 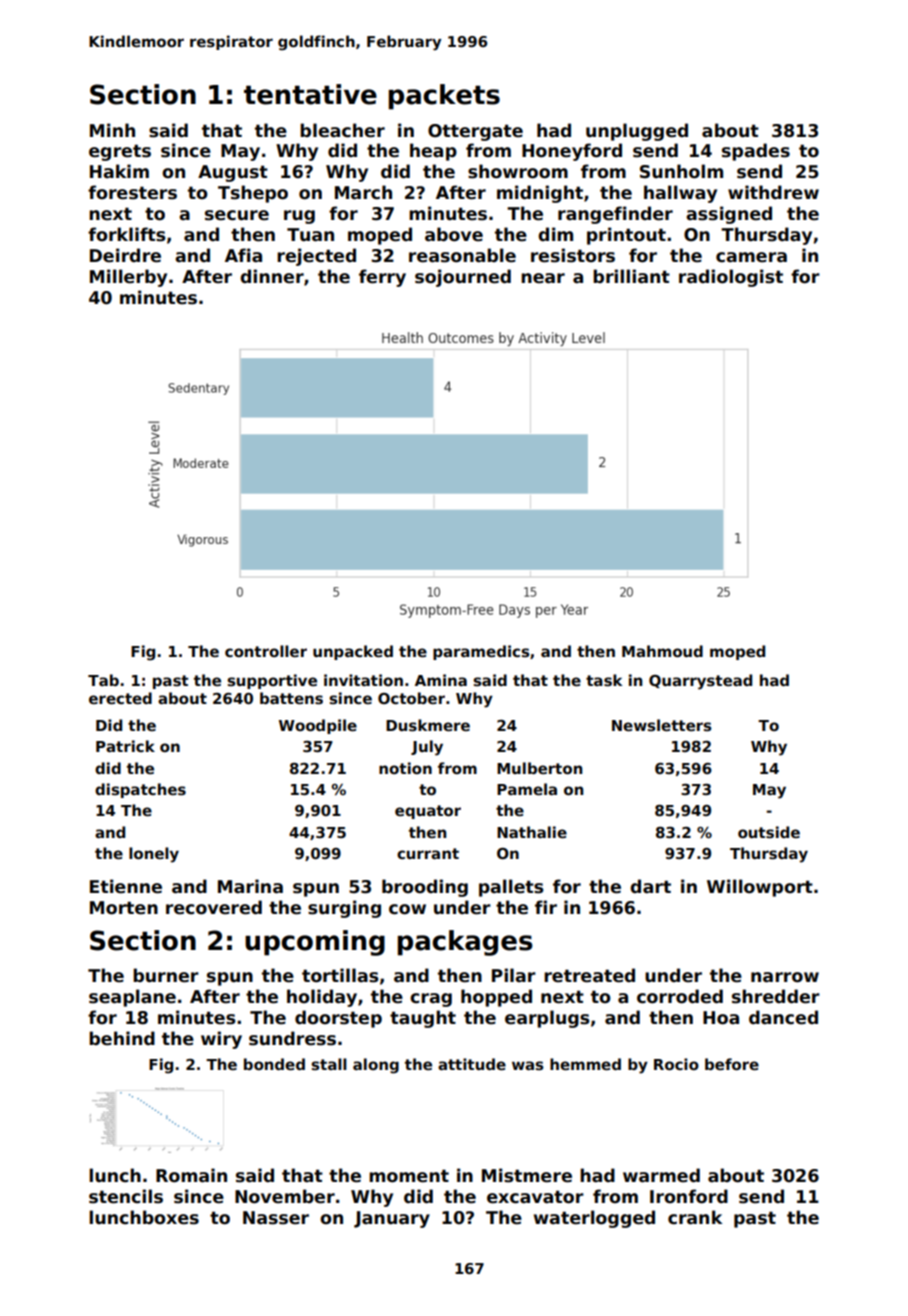 What do you see at coordinates (291, 698) in the screenshot?
I see `battens` at bounding box center [291, 698].
